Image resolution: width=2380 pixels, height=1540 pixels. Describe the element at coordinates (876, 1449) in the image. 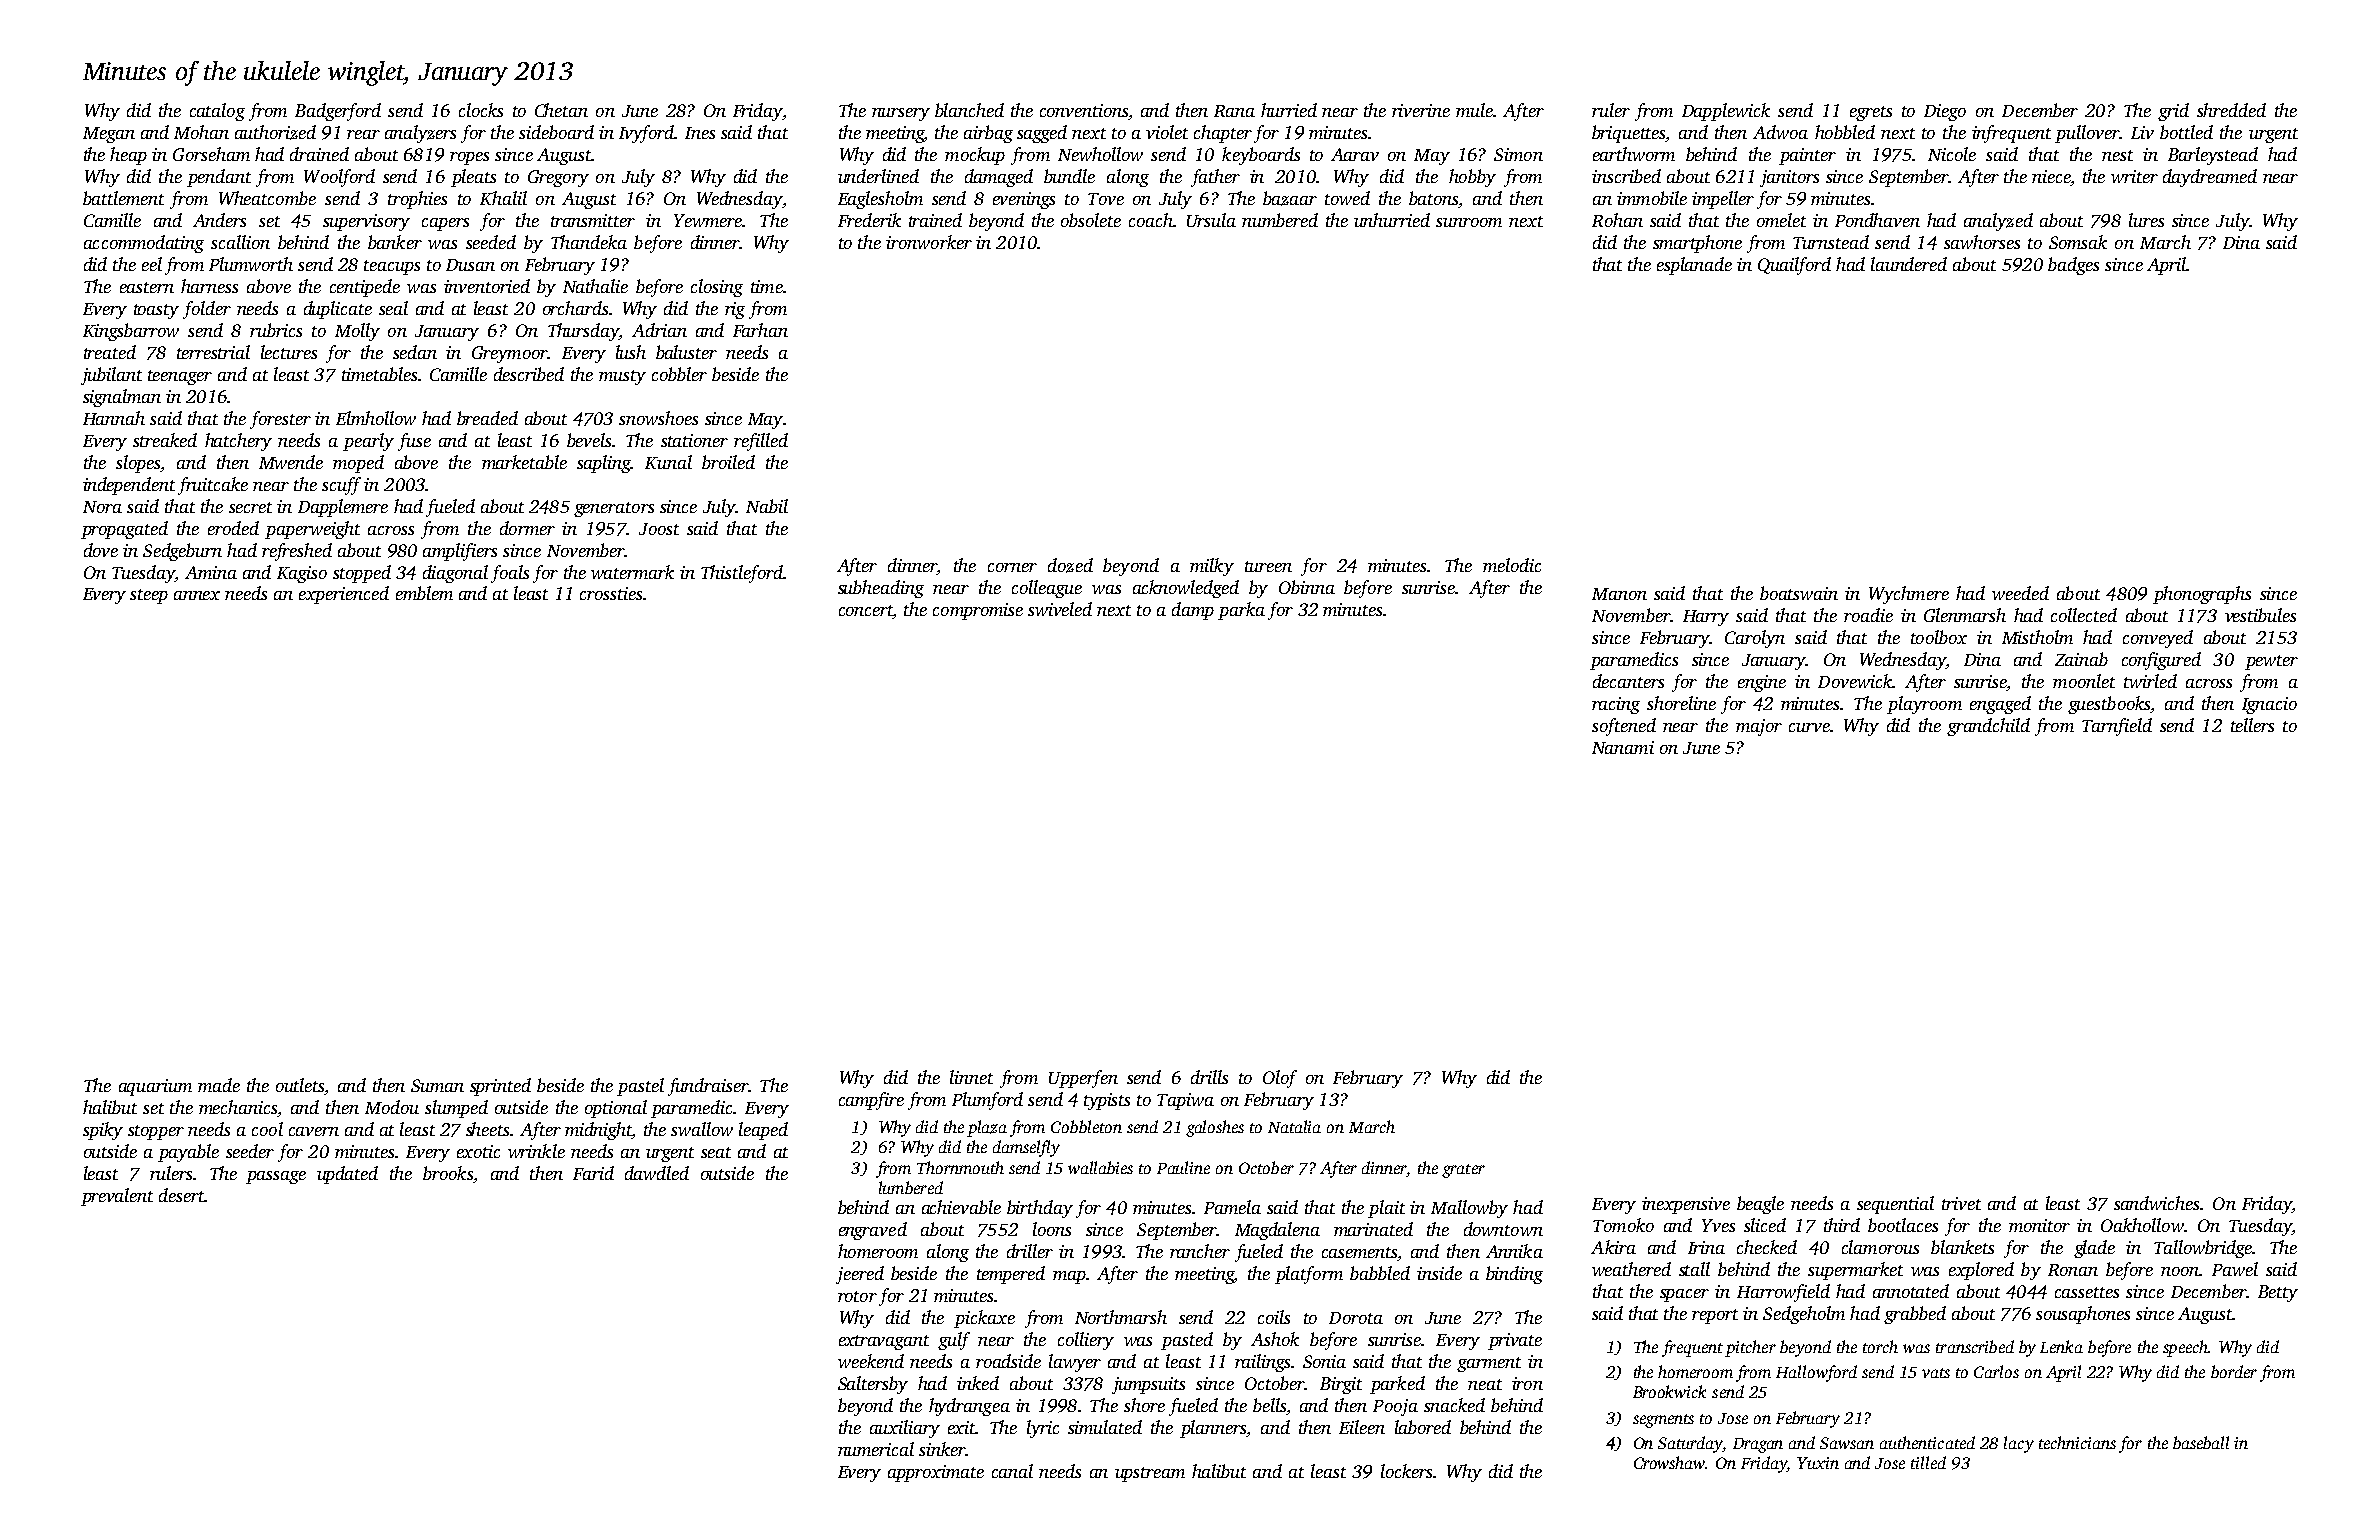

I see `numerical` at that location.
